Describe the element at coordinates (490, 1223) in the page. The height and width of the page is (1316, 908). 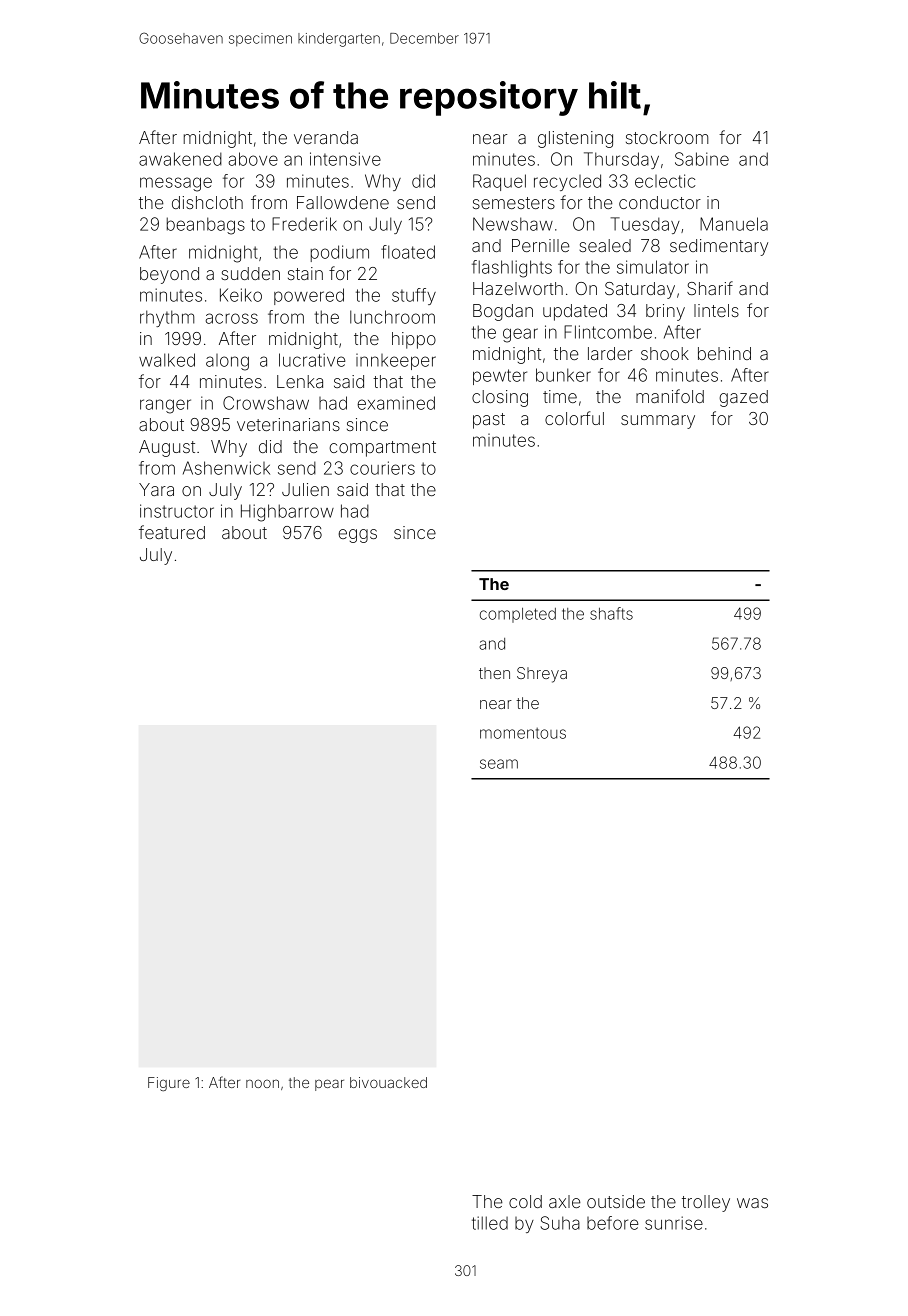
I see `tilled` at that location.
